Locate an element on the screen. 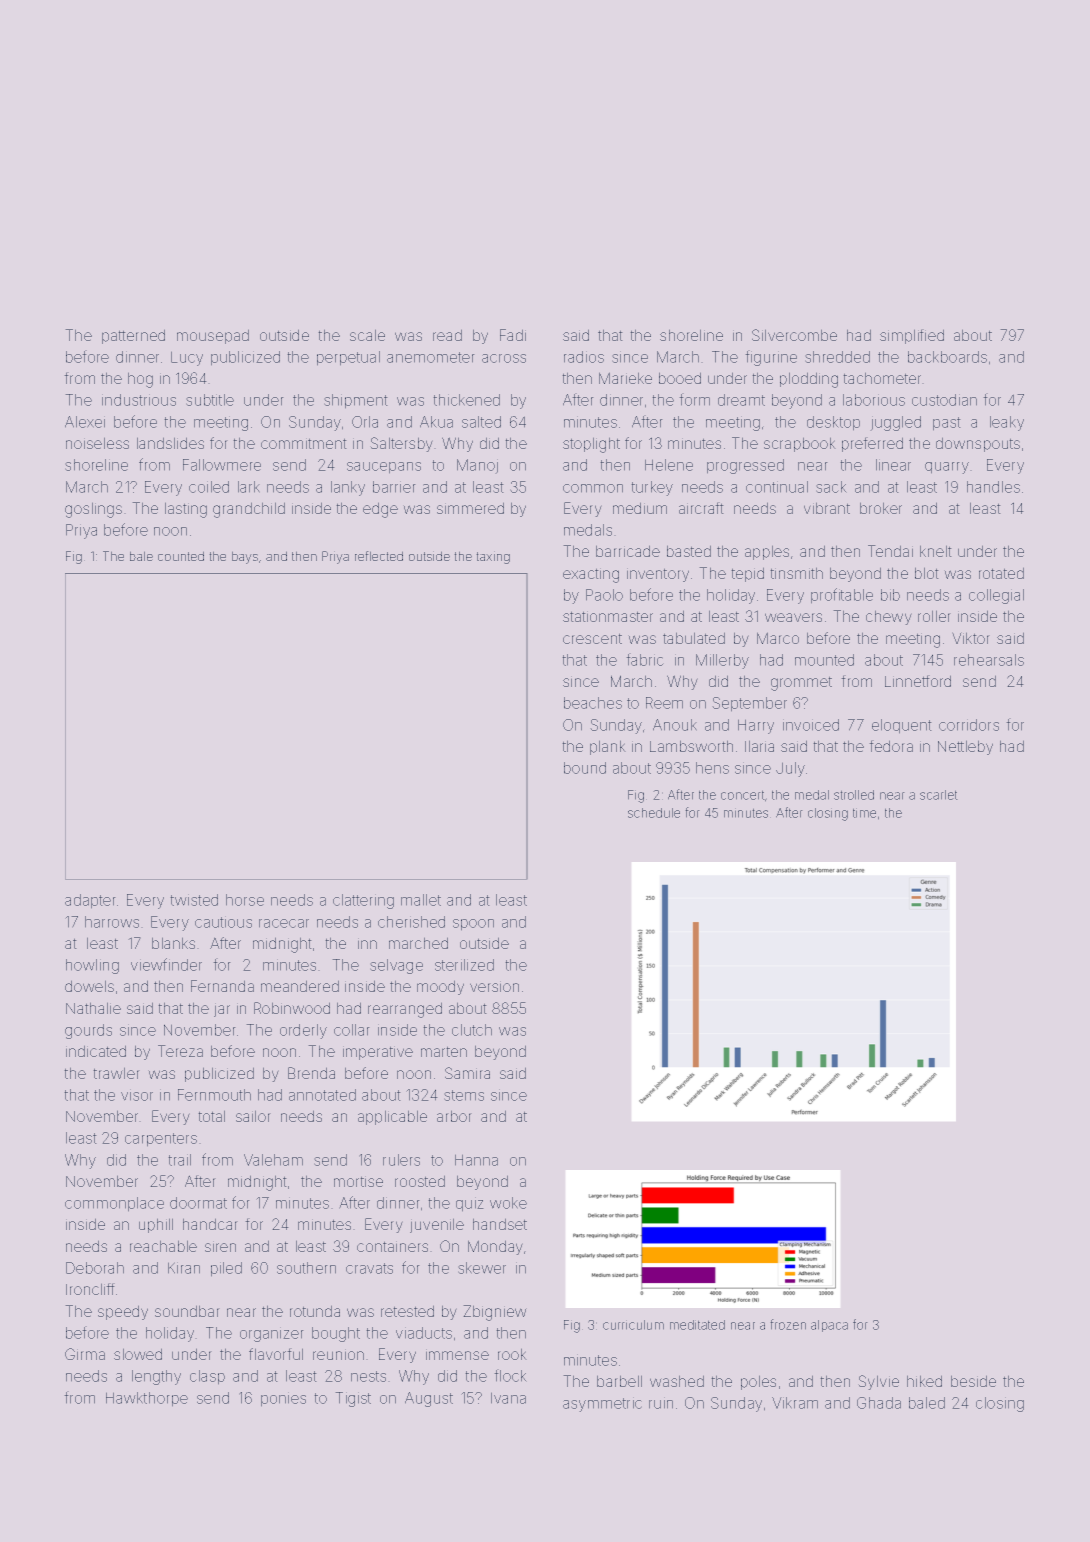 This screenshot has width=1090, height=1542. thickened is located at coordinates (467, 400).
